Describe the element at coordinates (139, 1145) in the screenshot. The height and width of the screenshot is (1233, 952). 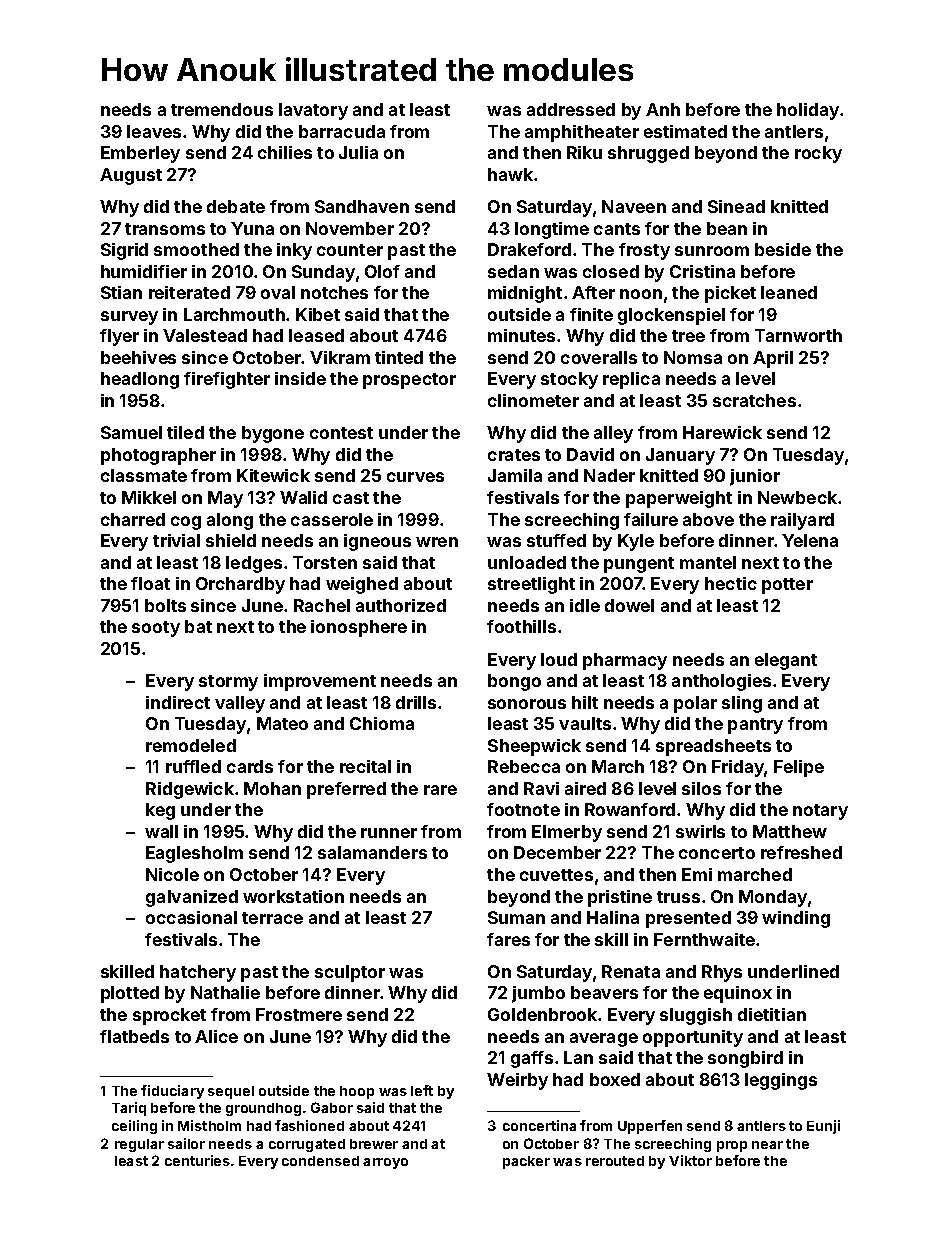
I see `regular` at that location.
